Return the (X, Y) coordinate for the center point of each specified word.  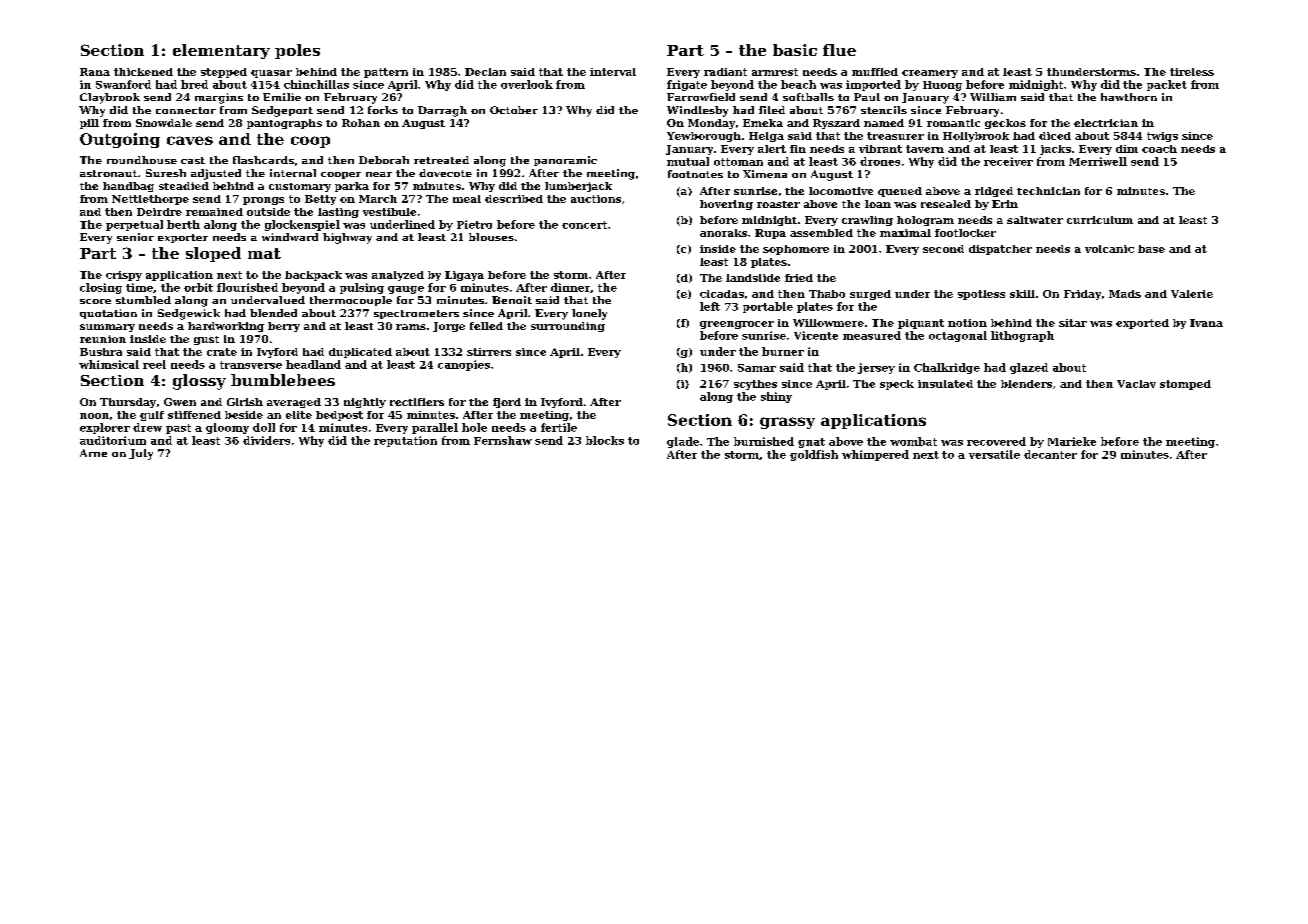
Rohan (361, 123)
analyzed (398, 276)
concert (584, 225)
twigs (1162, 137)
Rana (95, 72)
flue (839, 50)
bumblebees (283, 380)
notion (967, 323)
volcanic (1109, 249)
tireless (1192, 72)
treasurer (895, 136)
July (141, 454)
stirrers (489, 352)
